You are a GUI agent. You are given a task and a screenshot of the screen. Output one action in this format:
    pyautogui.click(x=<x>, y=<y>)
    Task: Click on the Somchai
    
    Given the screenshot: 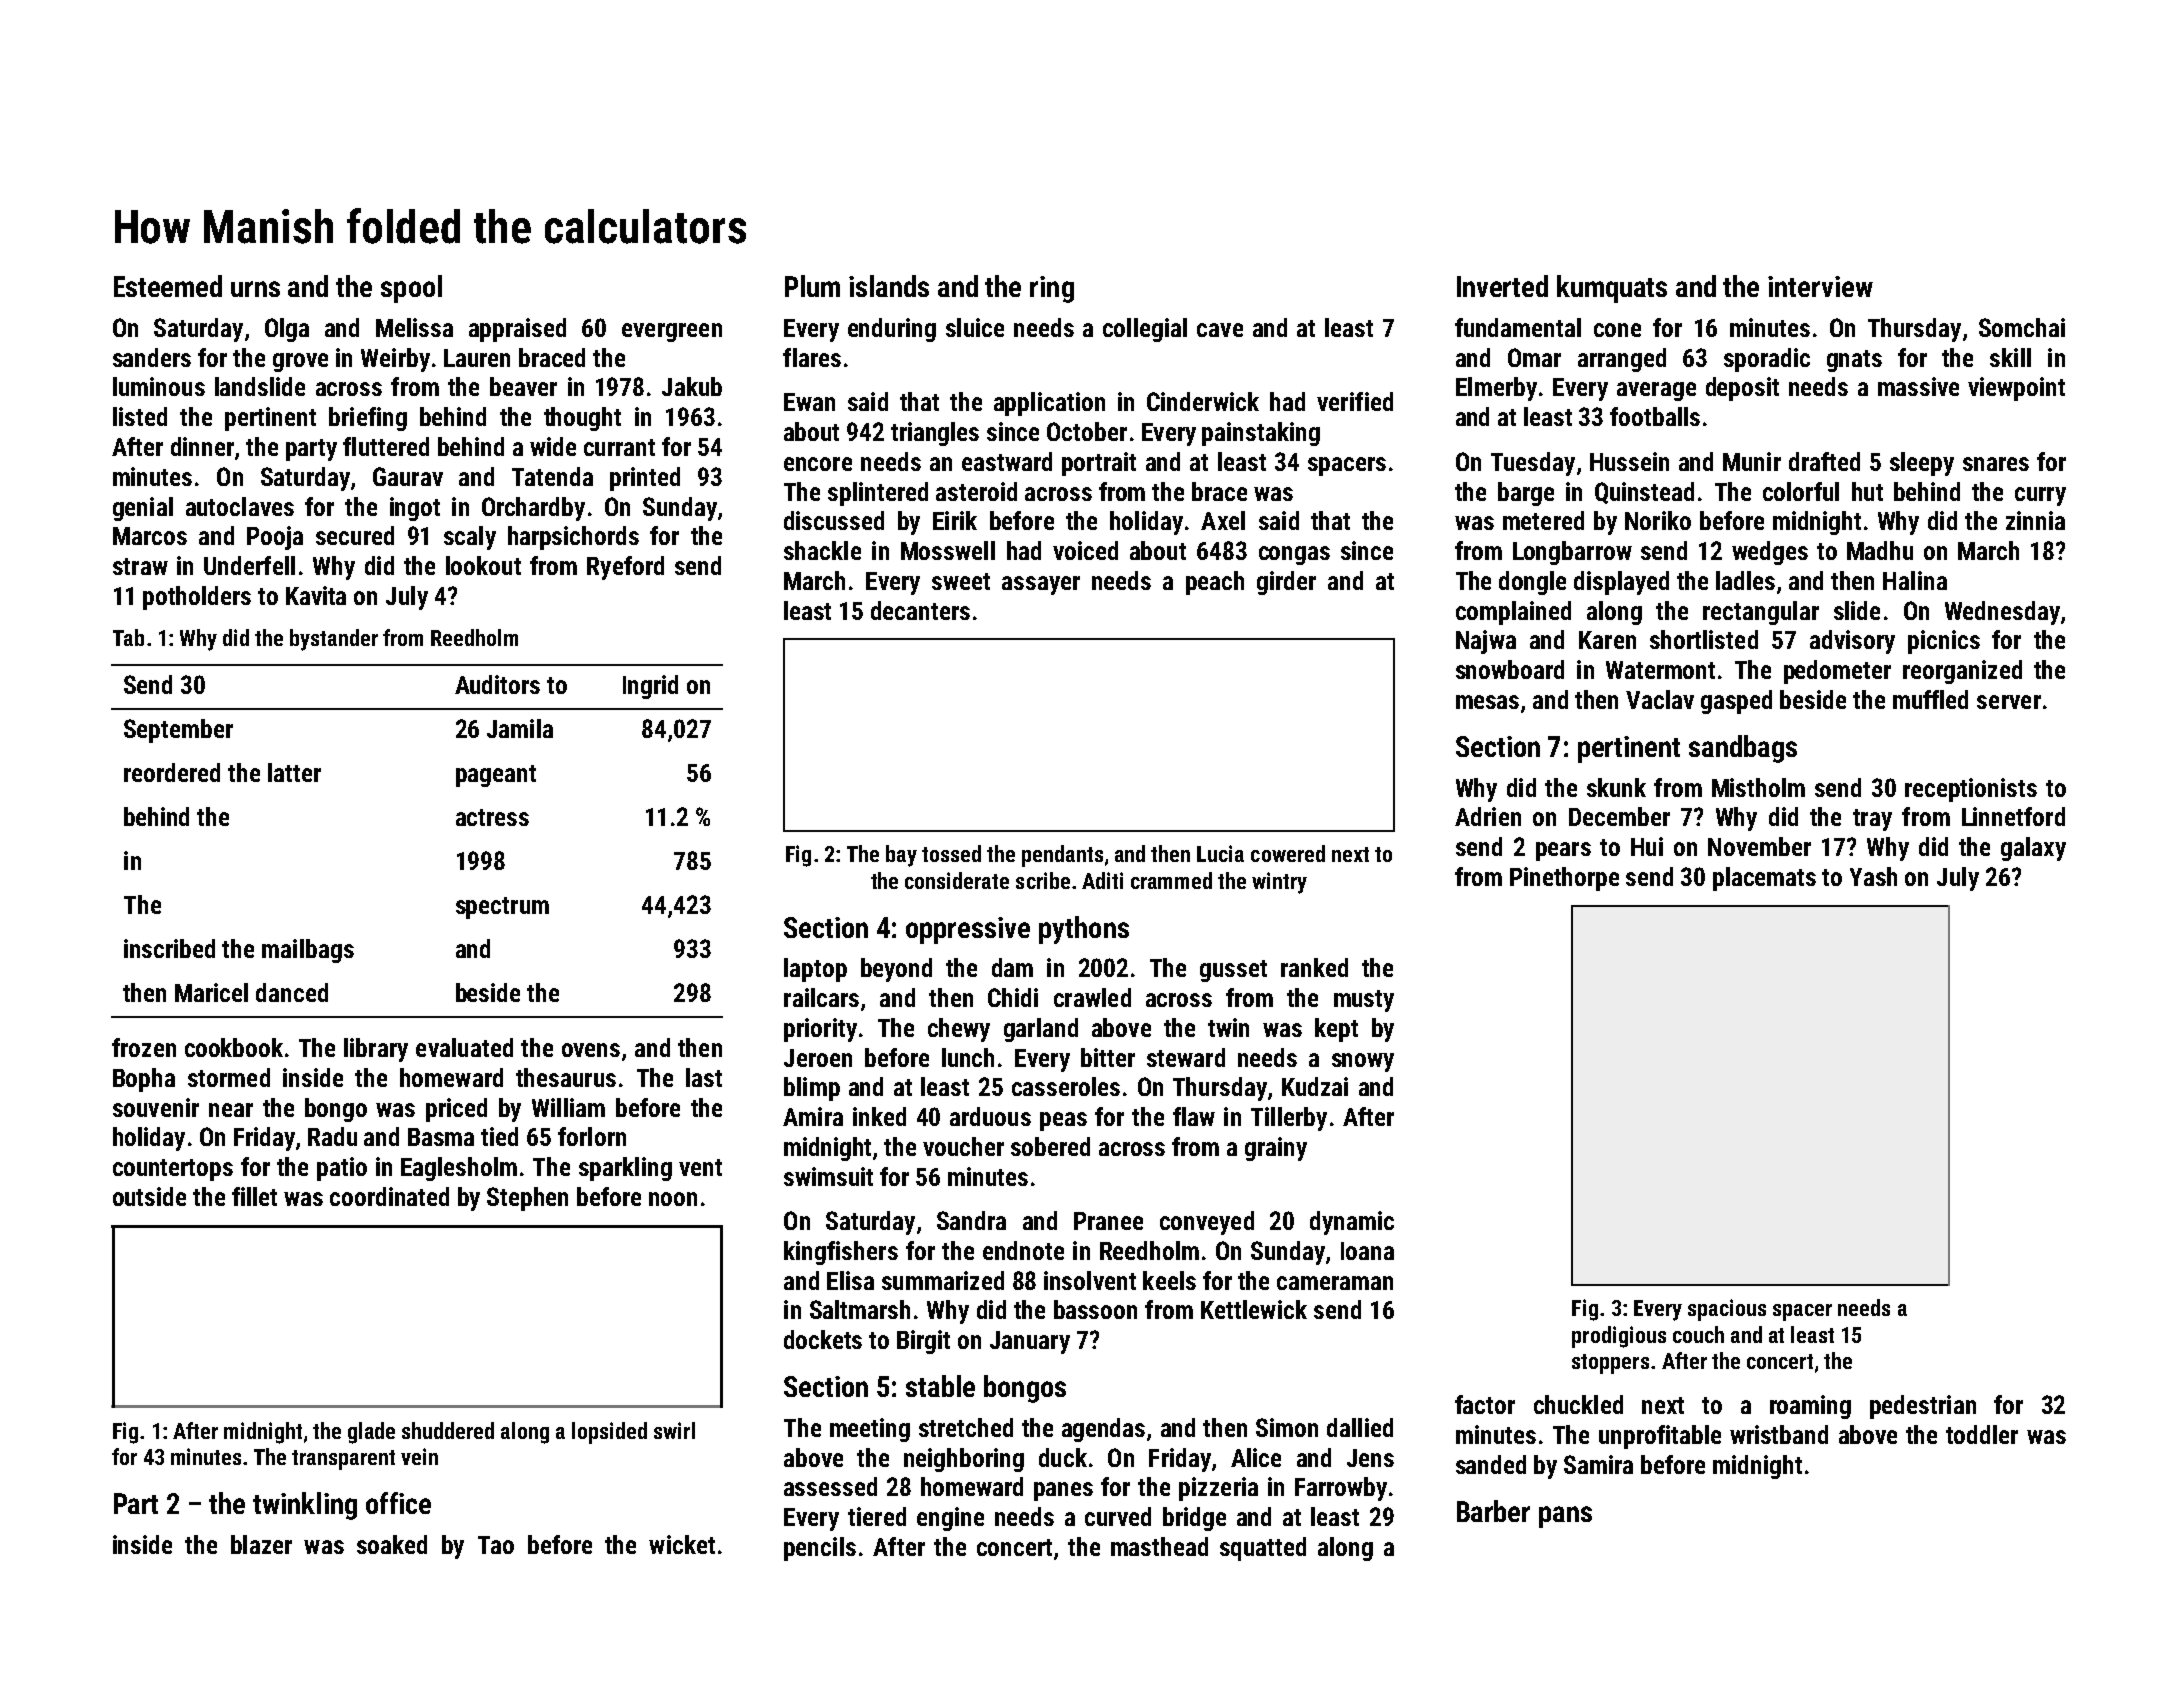 What is the action you would take?
    pyautogui.click(x=2022, y=327)
